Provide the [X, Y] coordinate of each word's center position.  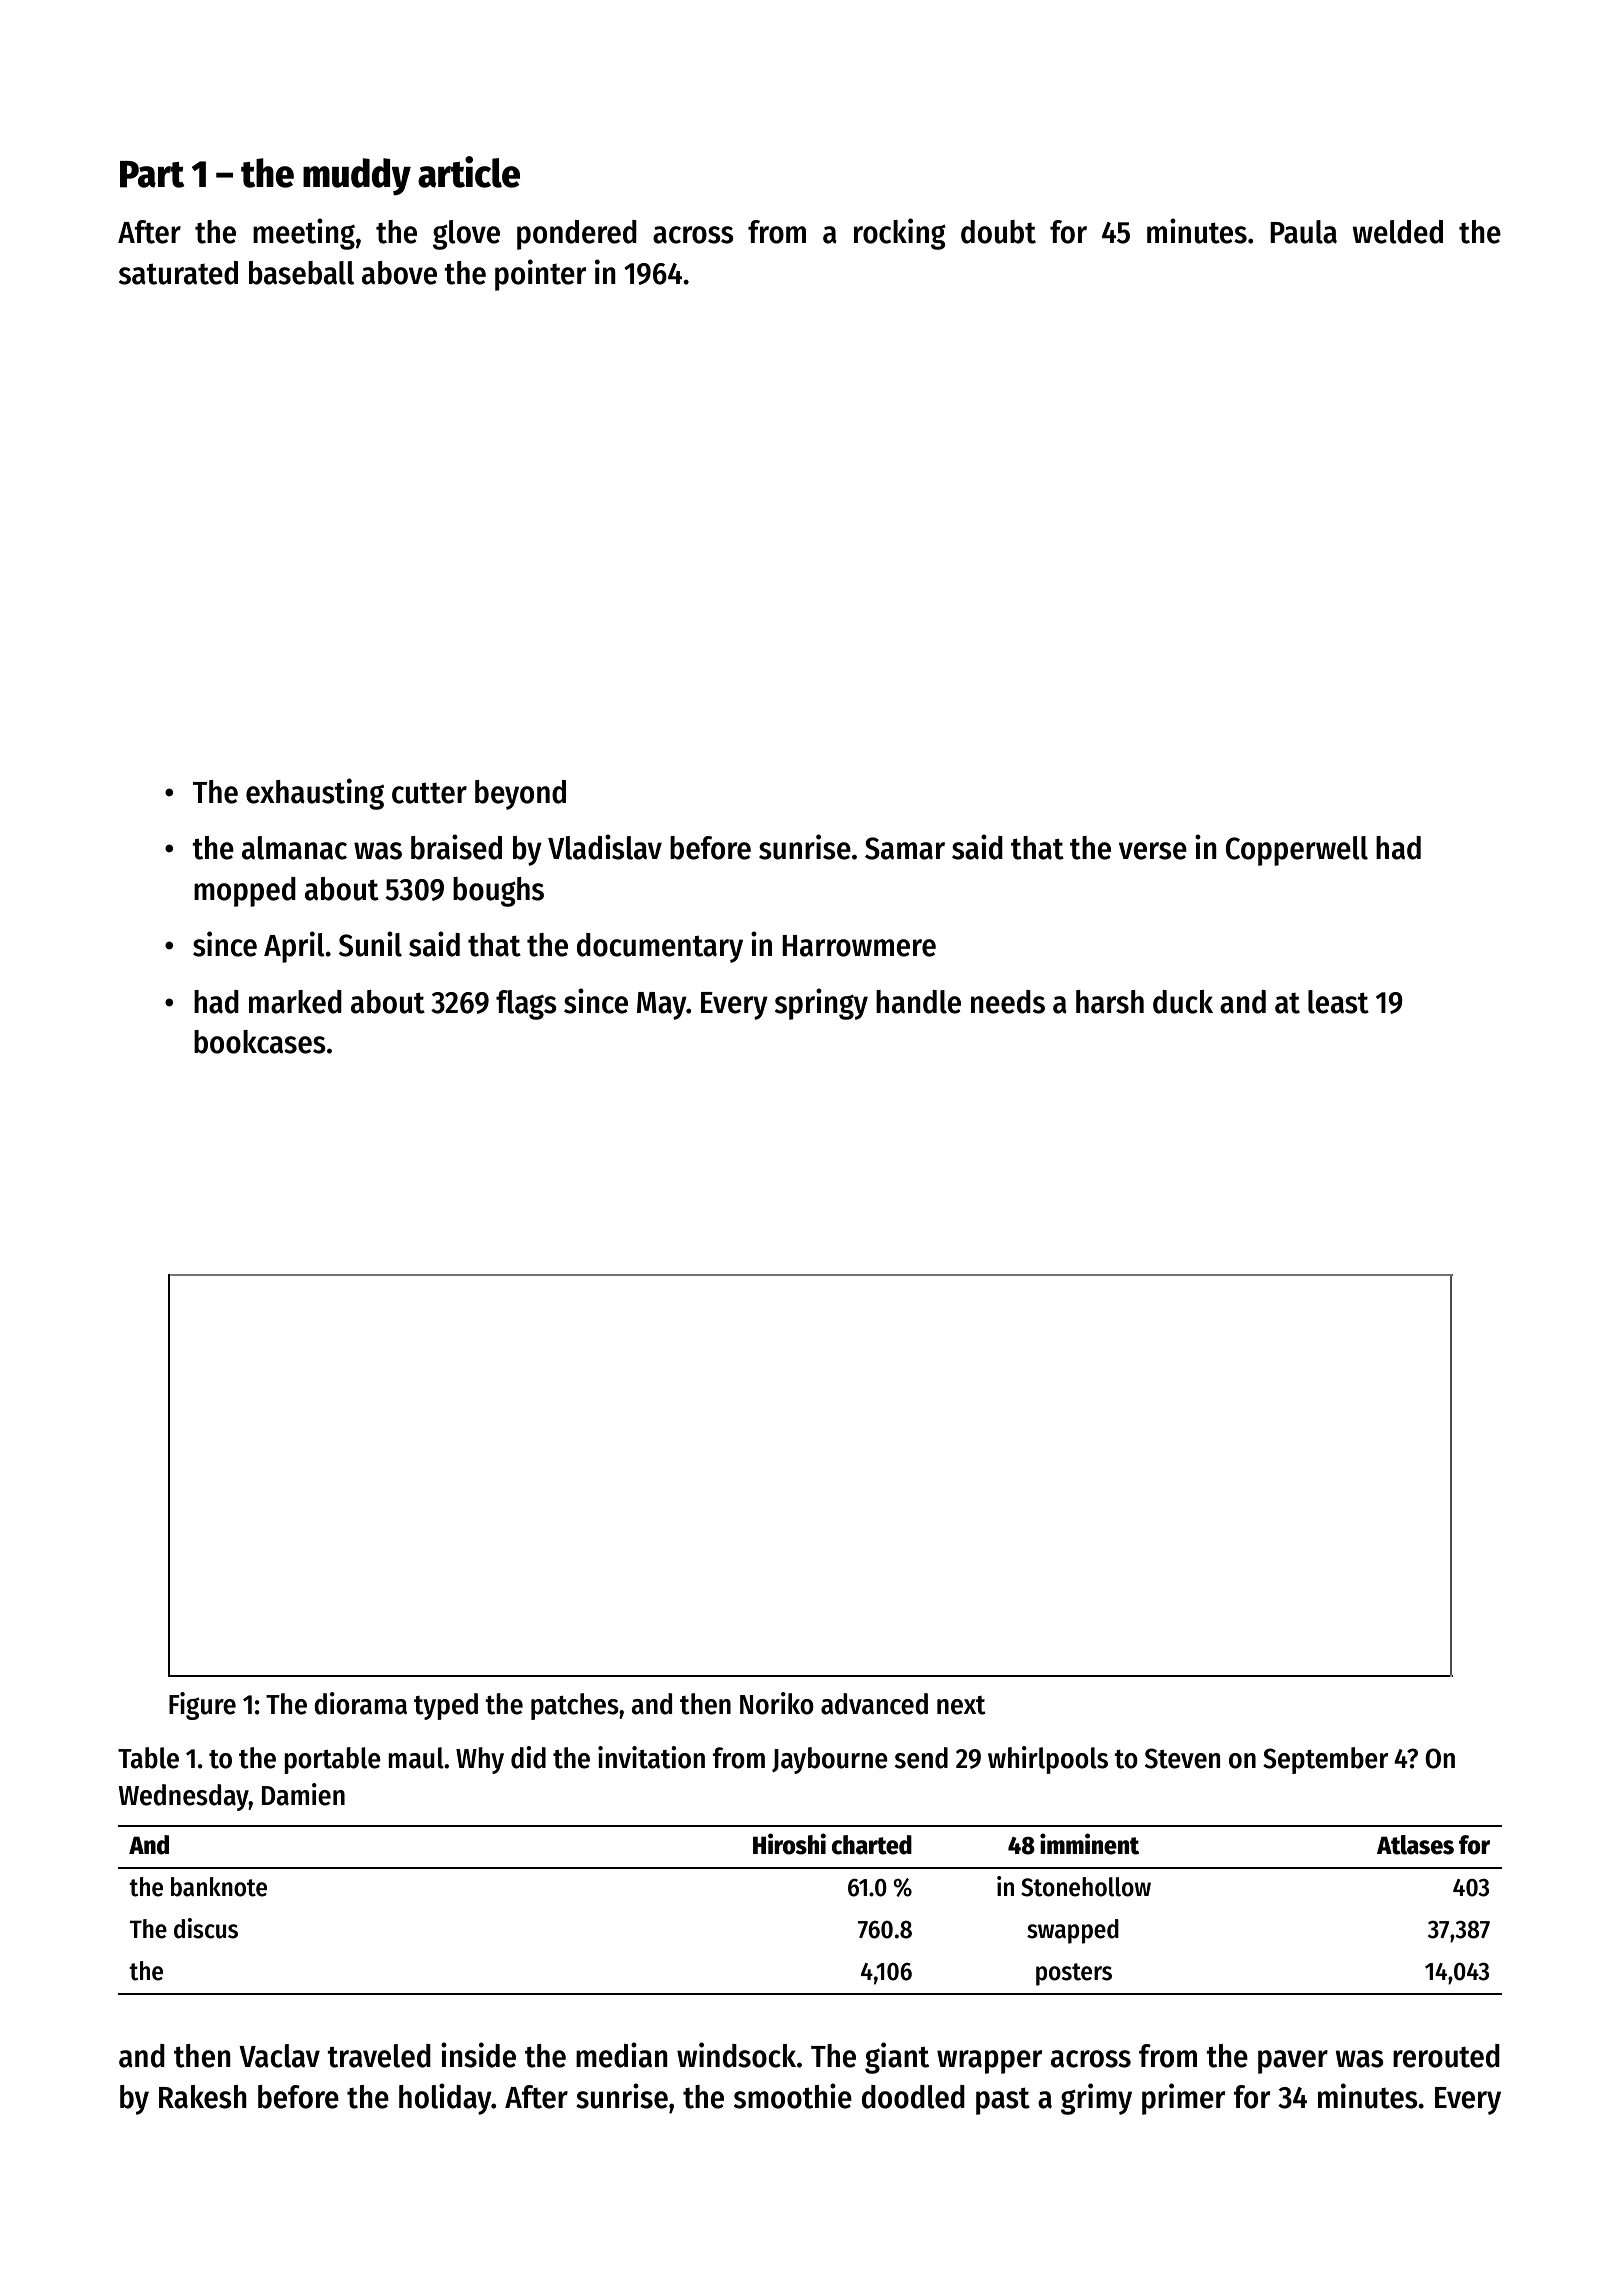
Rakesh [203, 2097]
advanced [874, 1704]
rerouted [1446, 2056]
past [1003, 2101]
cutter [429, 793]
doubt [998, 232]
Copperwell [1297, 851]
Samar [905, 848]
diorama [360, 1703]
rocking [900, 234]
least [1338, 1002]
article [469, 172]
